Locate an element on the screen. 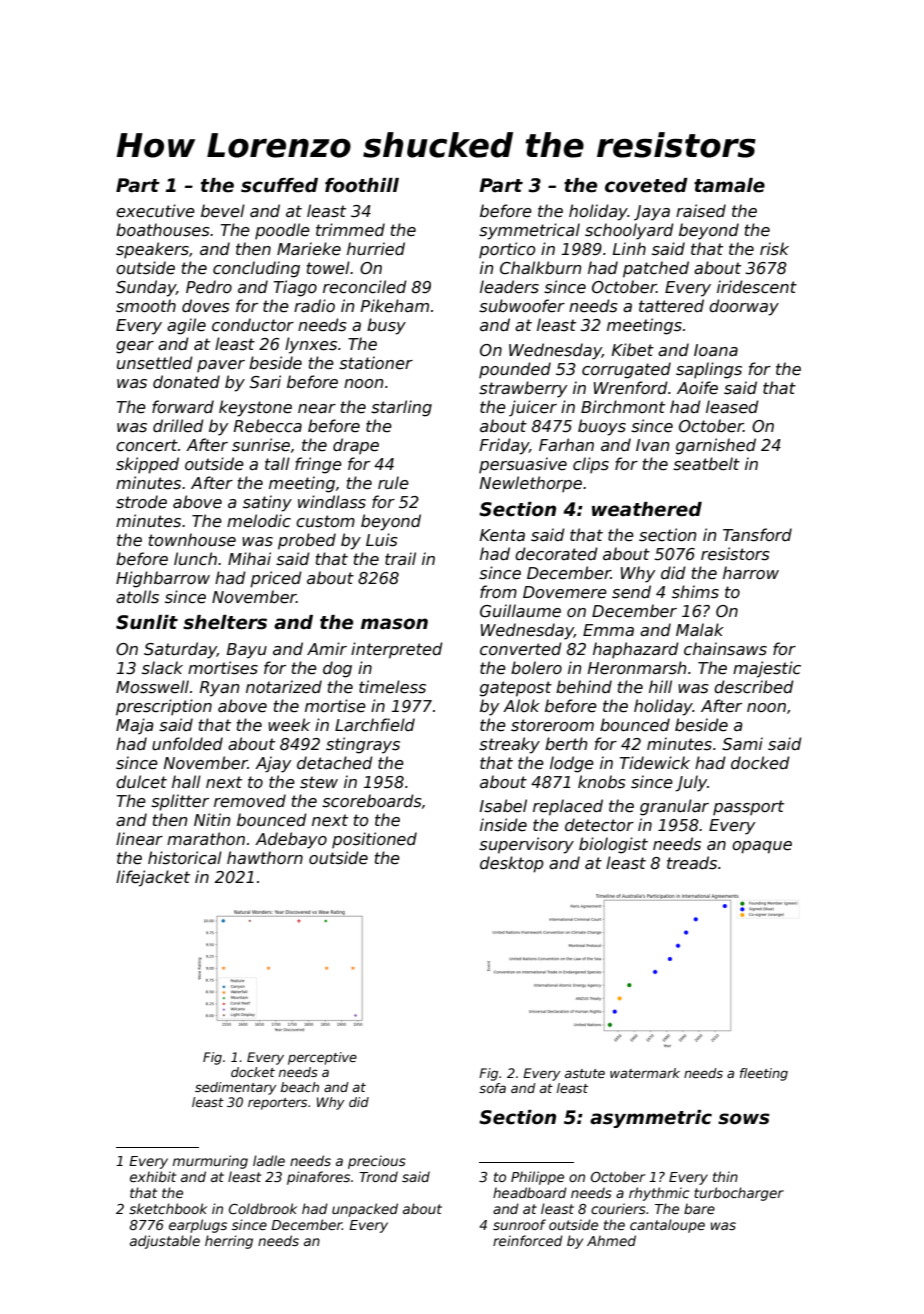  treads is located at coordinates (692, 863).
